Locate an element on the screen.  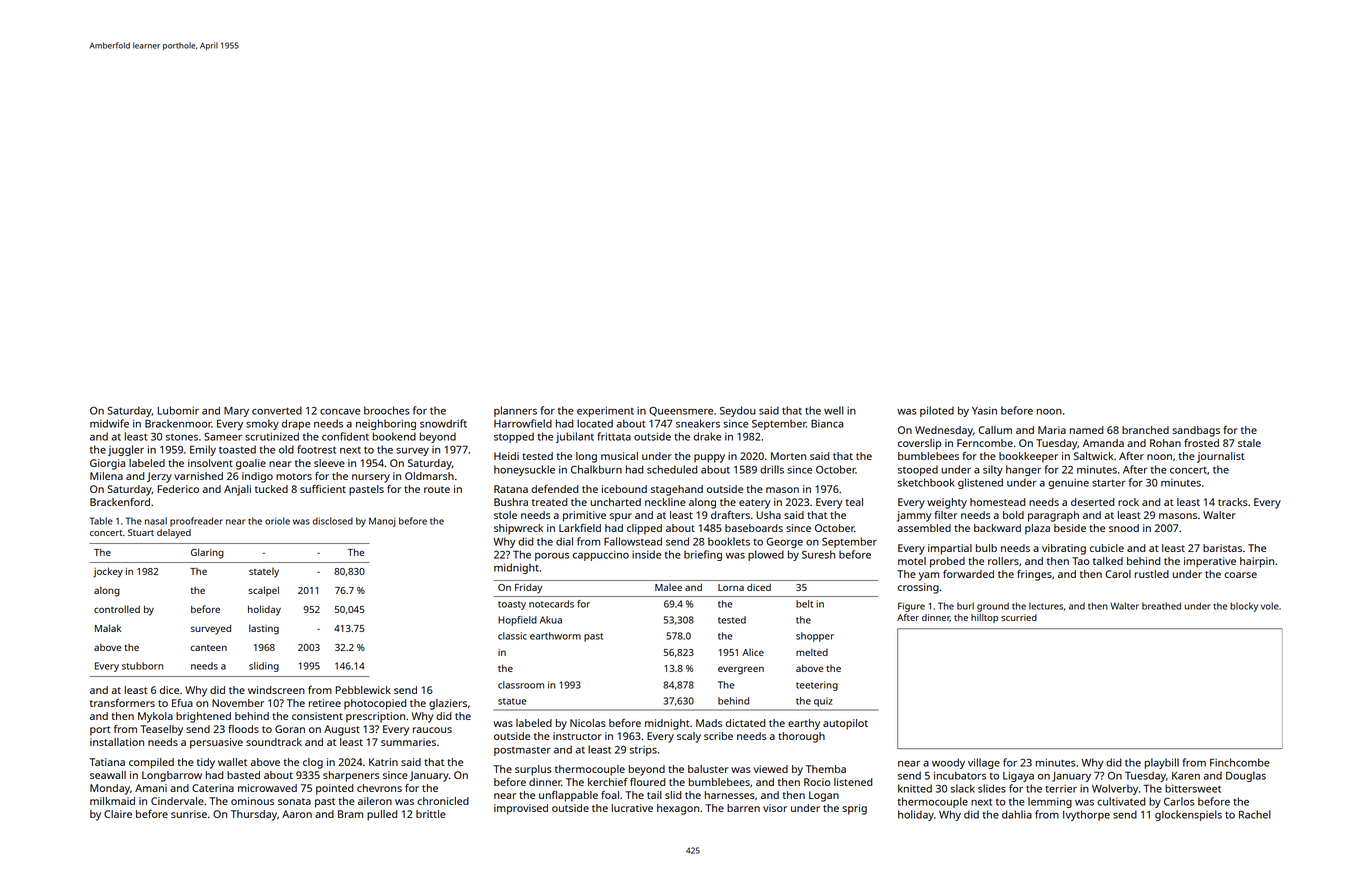
starter is located at coordinates (1109, 483).
